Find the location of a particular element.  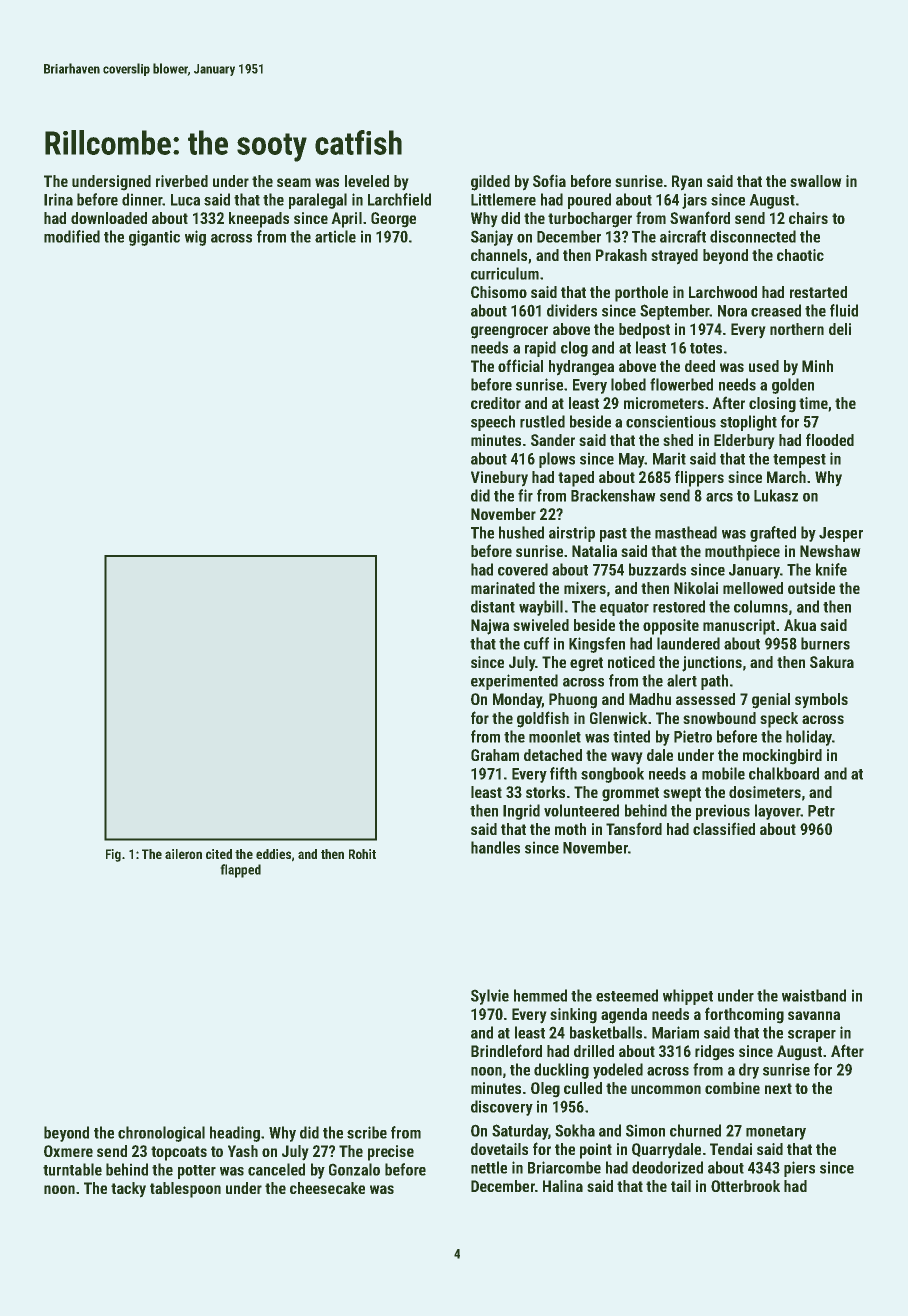

aileron is located at coordinates (183, 854).
